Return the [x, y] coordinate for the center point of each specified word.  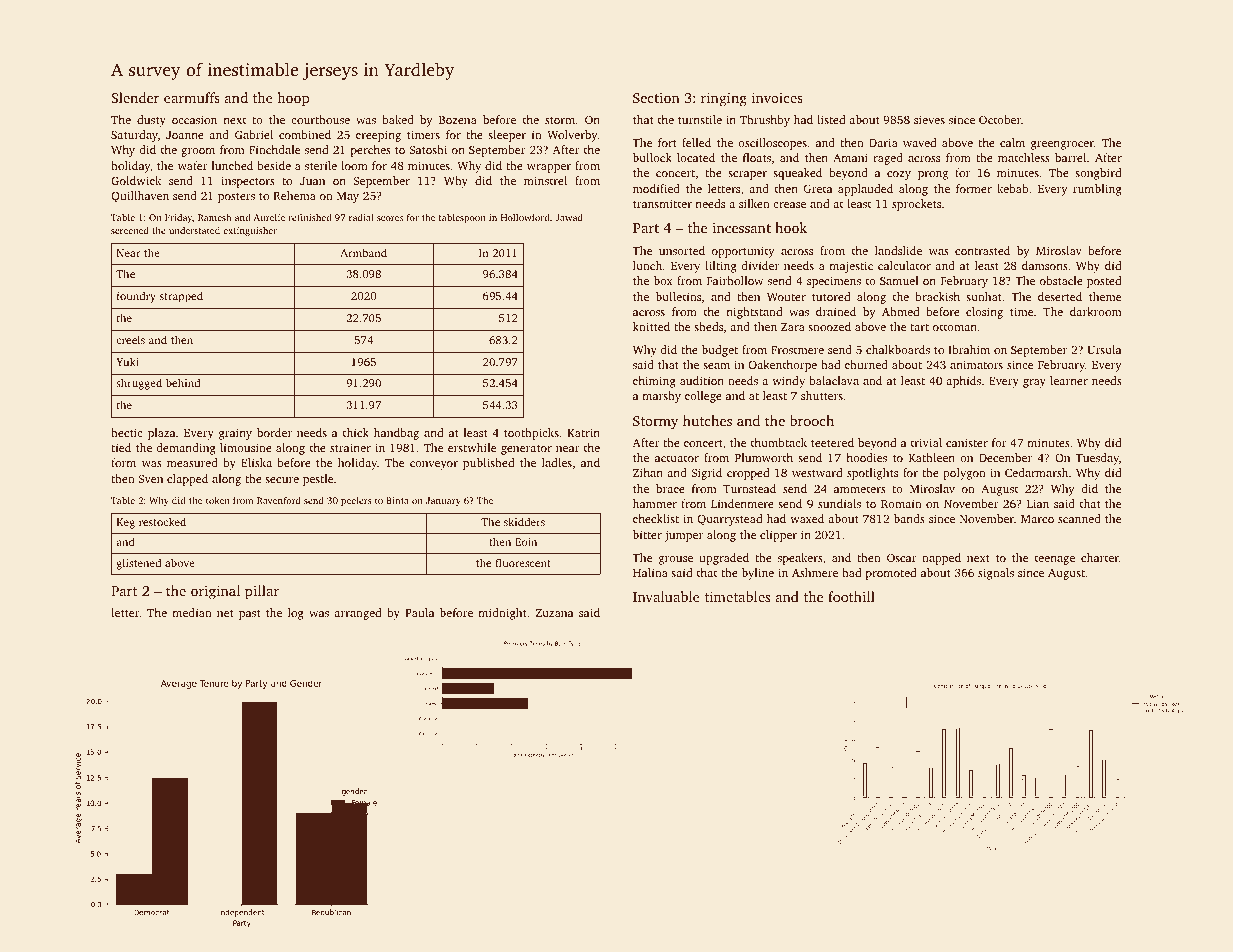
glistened [139, 564]
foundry [136, 297]
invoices [777, 97]
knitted [651, 326]
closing [984, 313]
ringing [724, 99]
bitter [647, 534]
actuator [677, 458]
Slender [135, 97]
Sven [150, 478]
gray [1034, 383]
